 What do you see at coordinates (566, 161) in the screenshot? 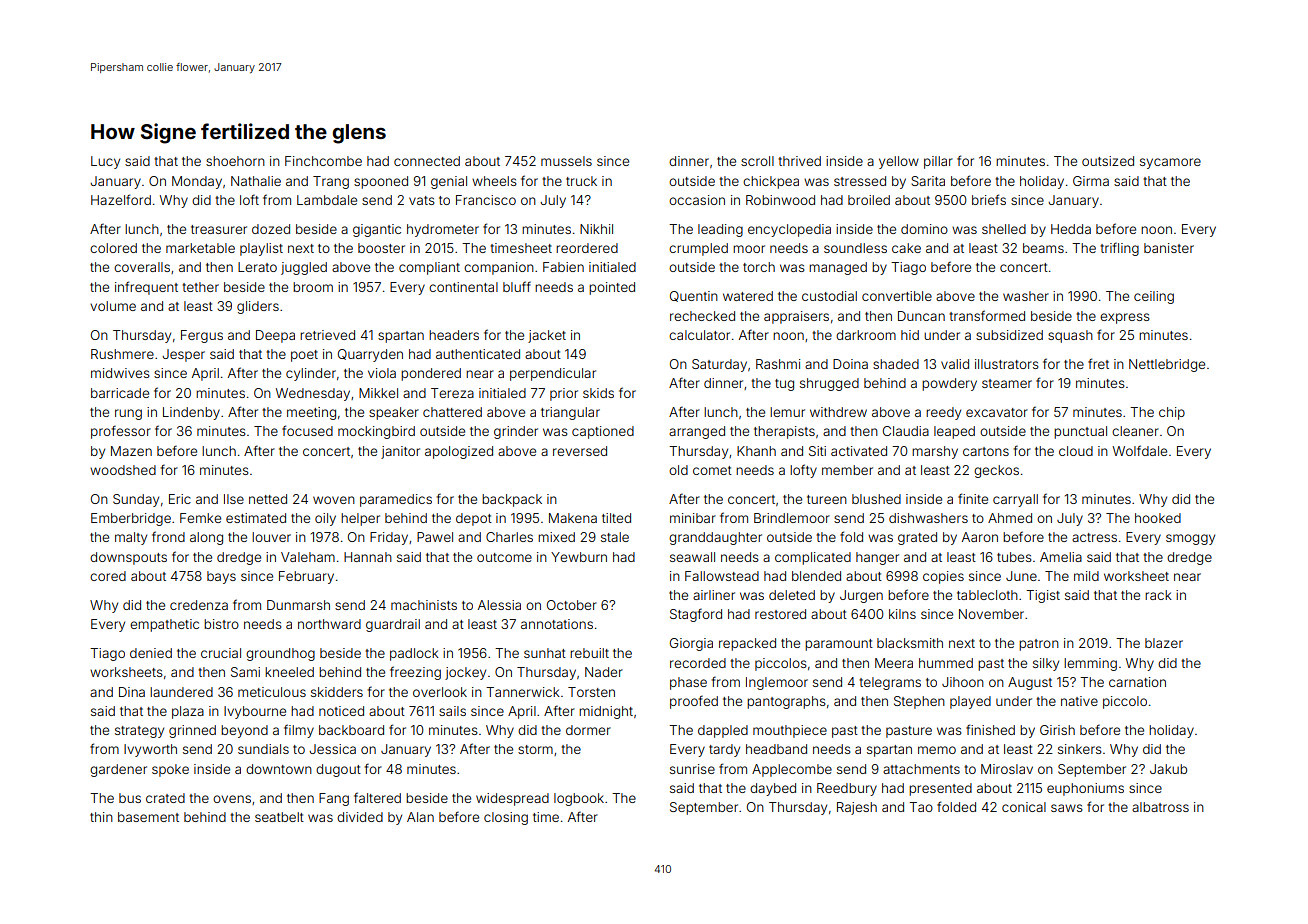
I see `mussels` at bounding box center [566, 161].
